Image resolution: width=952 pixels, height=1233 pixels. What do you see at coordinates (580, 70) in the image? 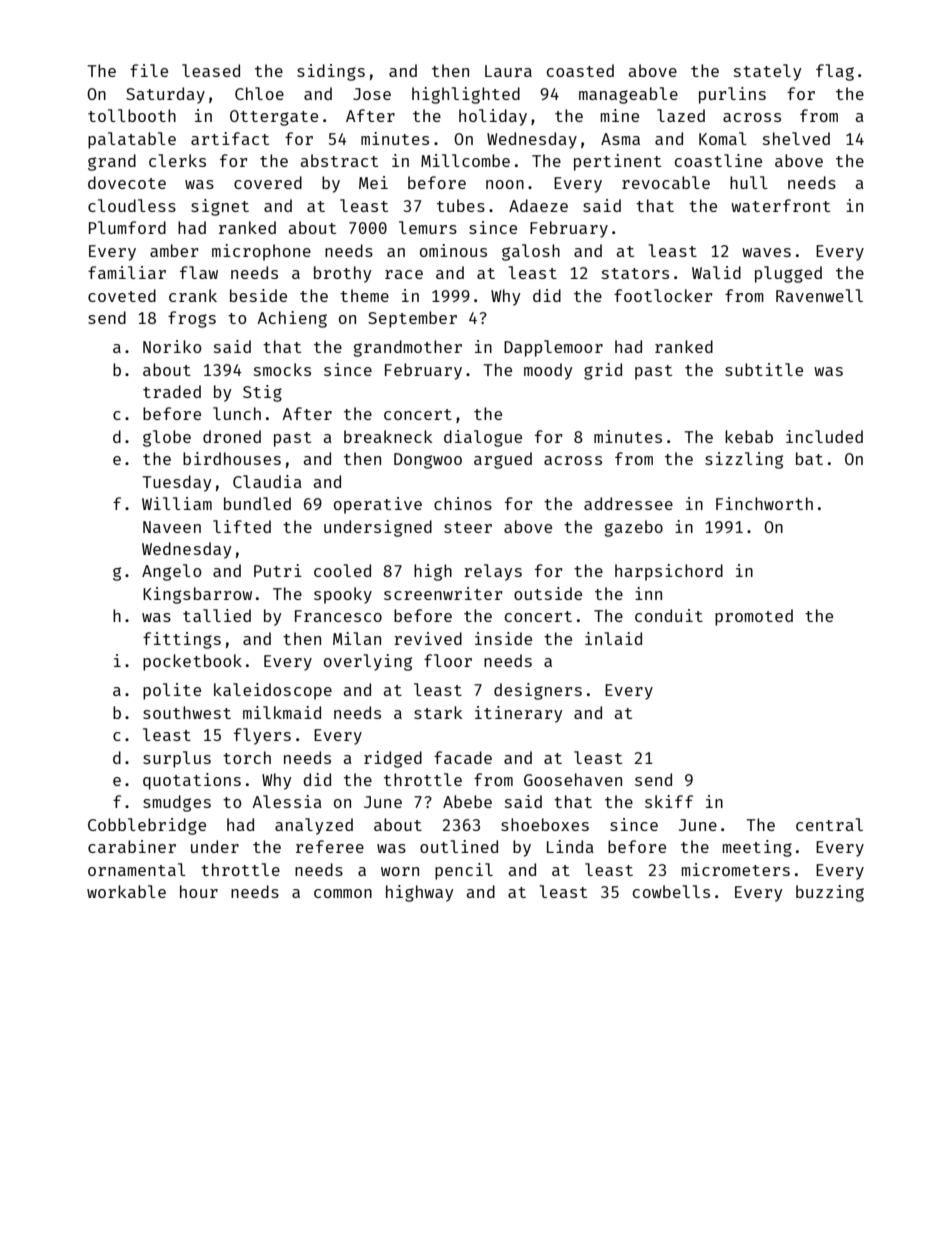
I see `coasted` at bounding box center [580, 70].
